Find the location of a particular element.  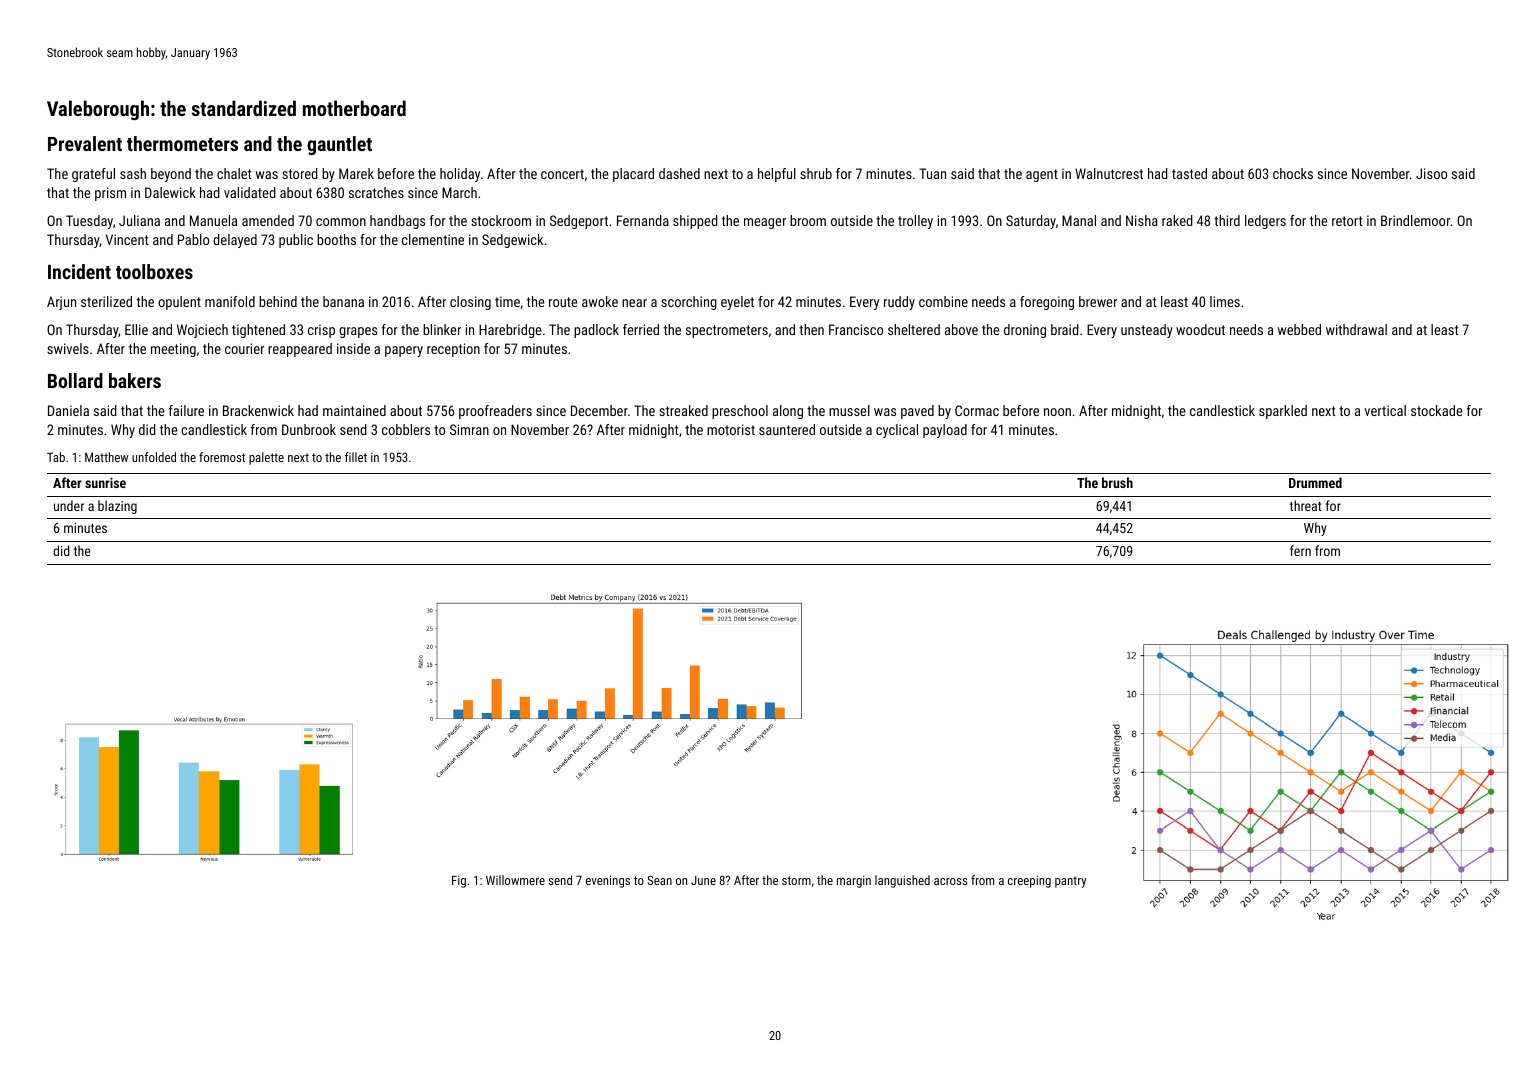

pantry is located at coordinates (1070, 882).
